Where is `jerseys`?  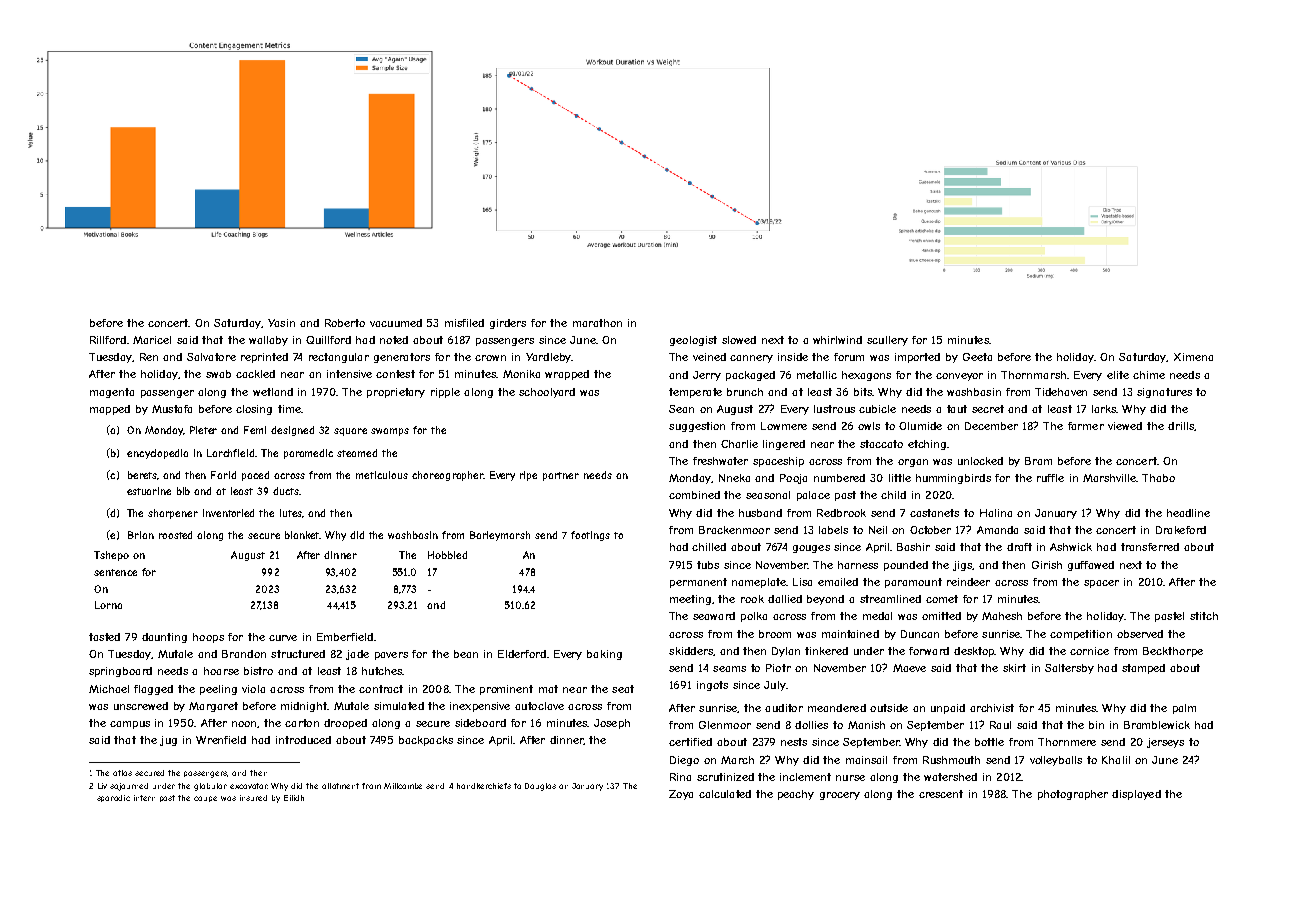 jerseys is located at coordinates (1165, 743).
